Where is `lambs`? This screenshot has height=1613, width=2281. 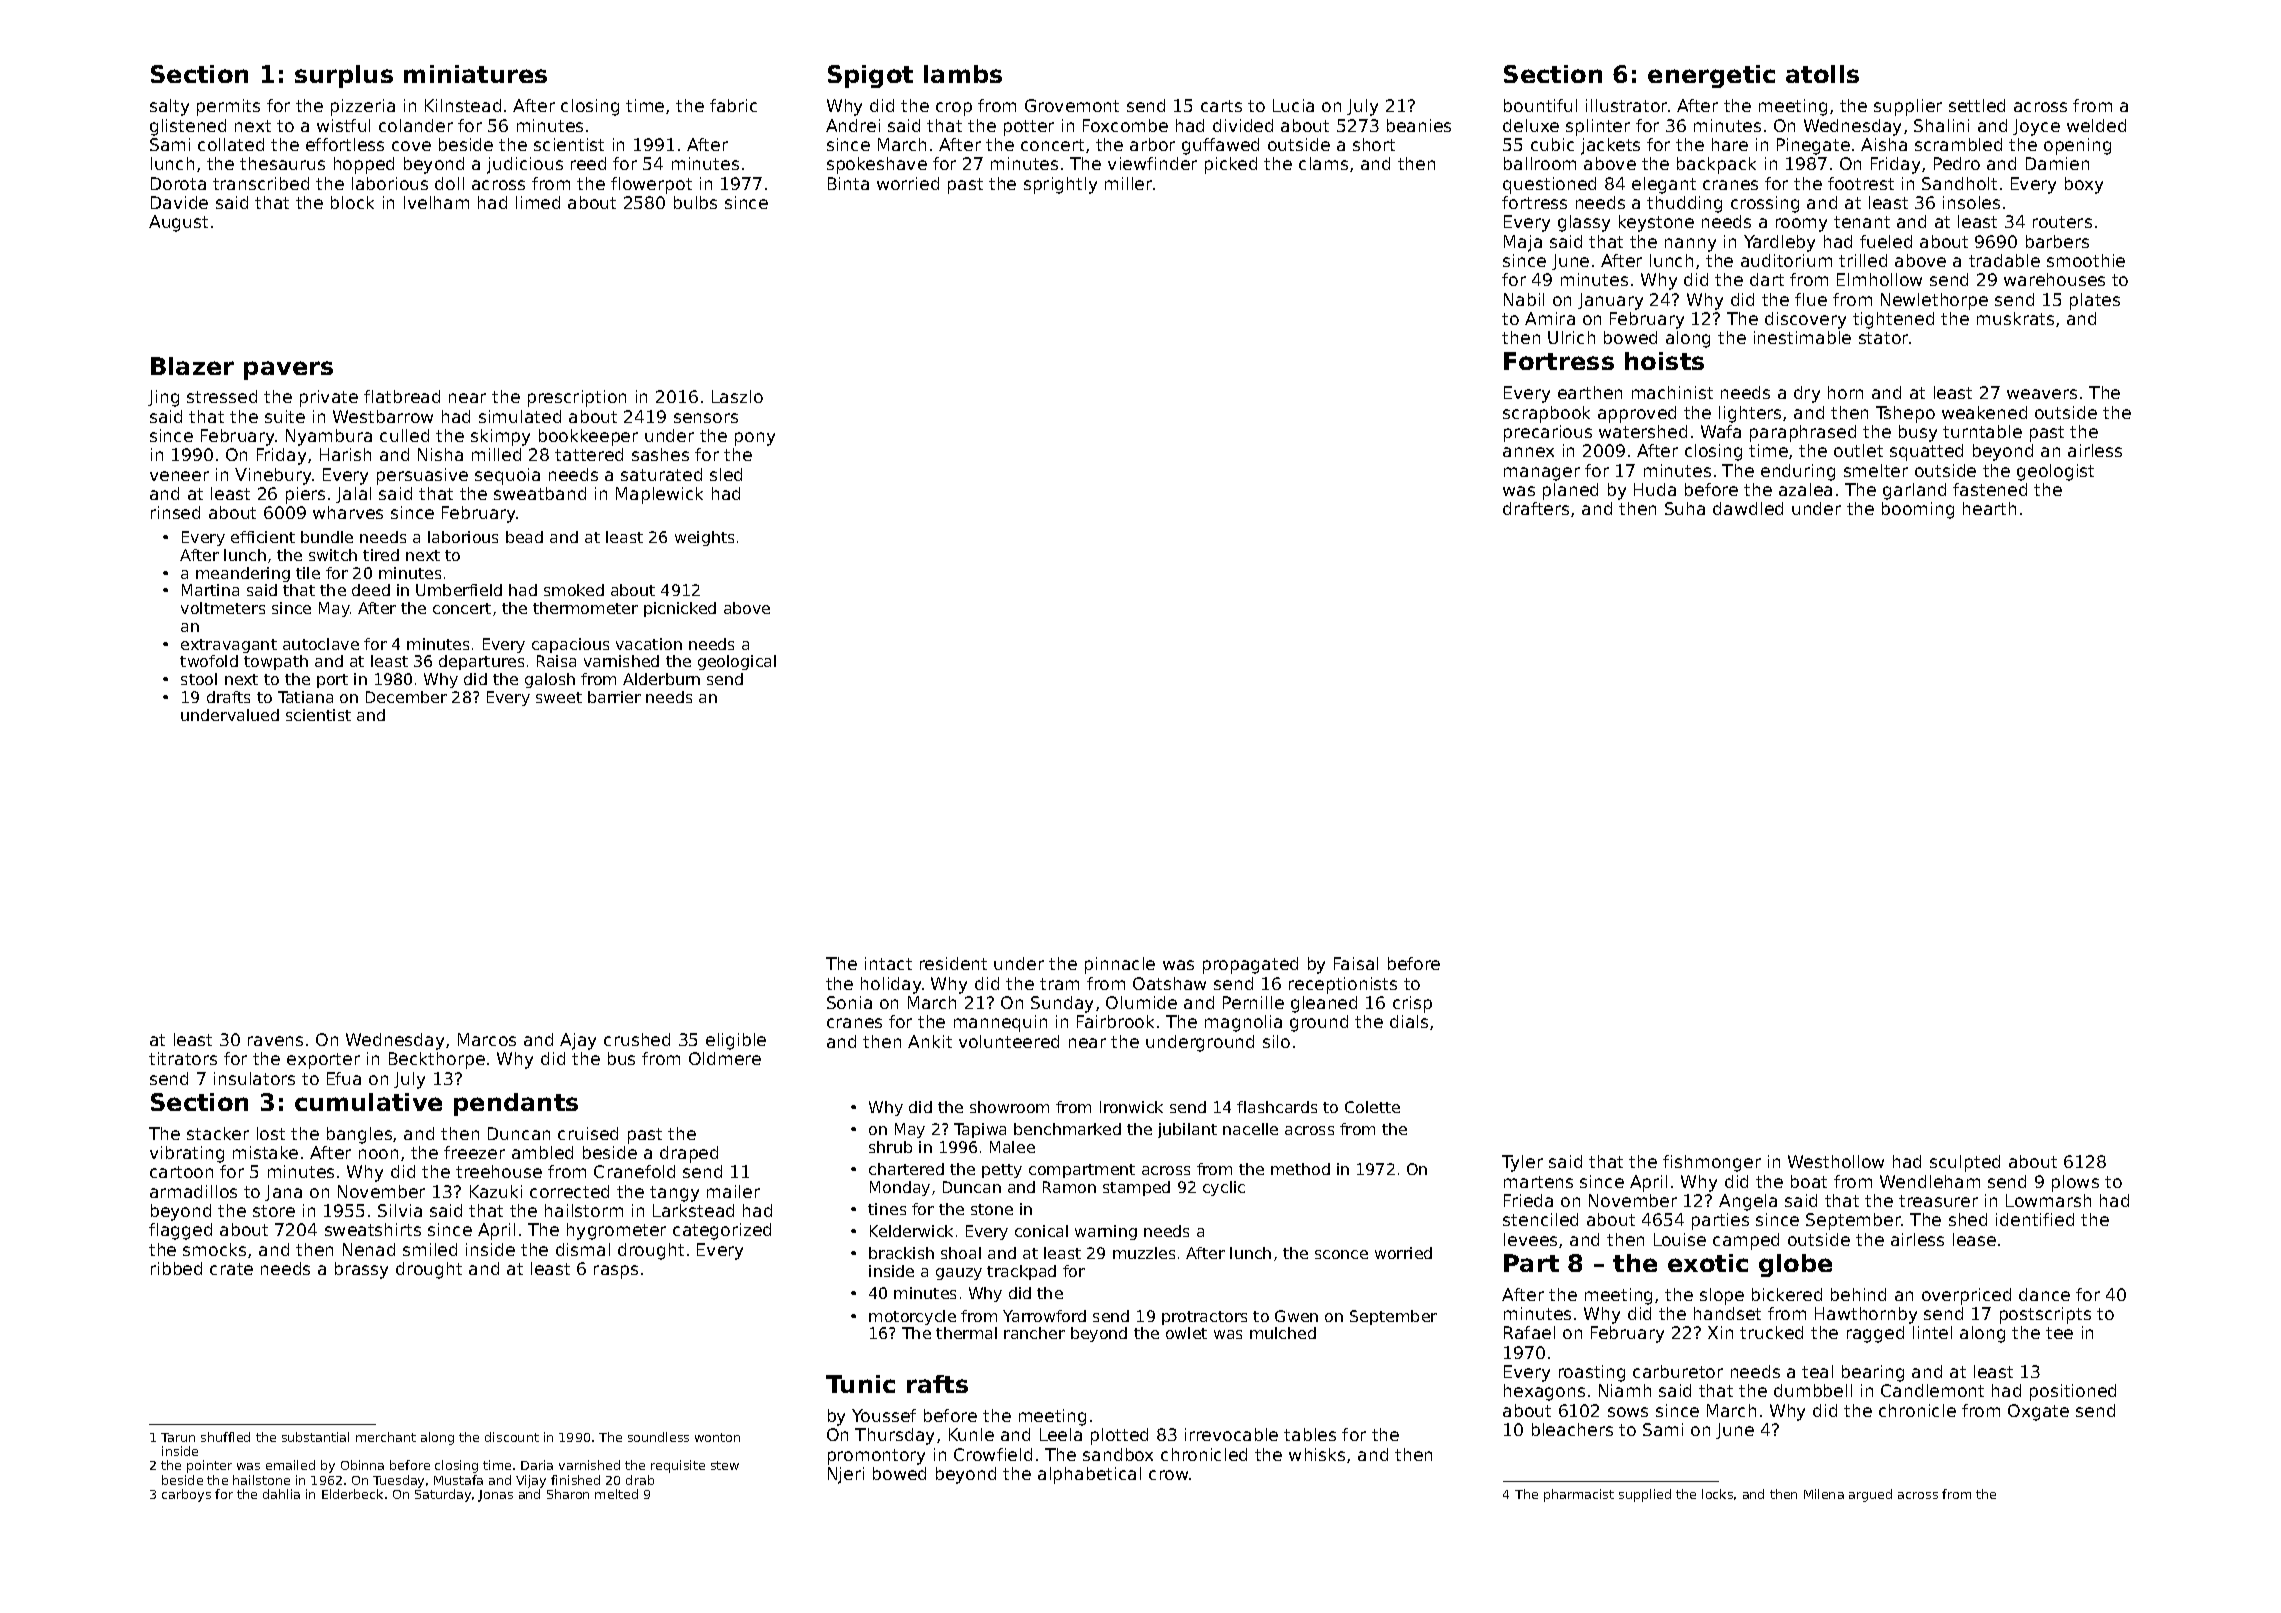 lambs is located at coordinates (963, 74).
